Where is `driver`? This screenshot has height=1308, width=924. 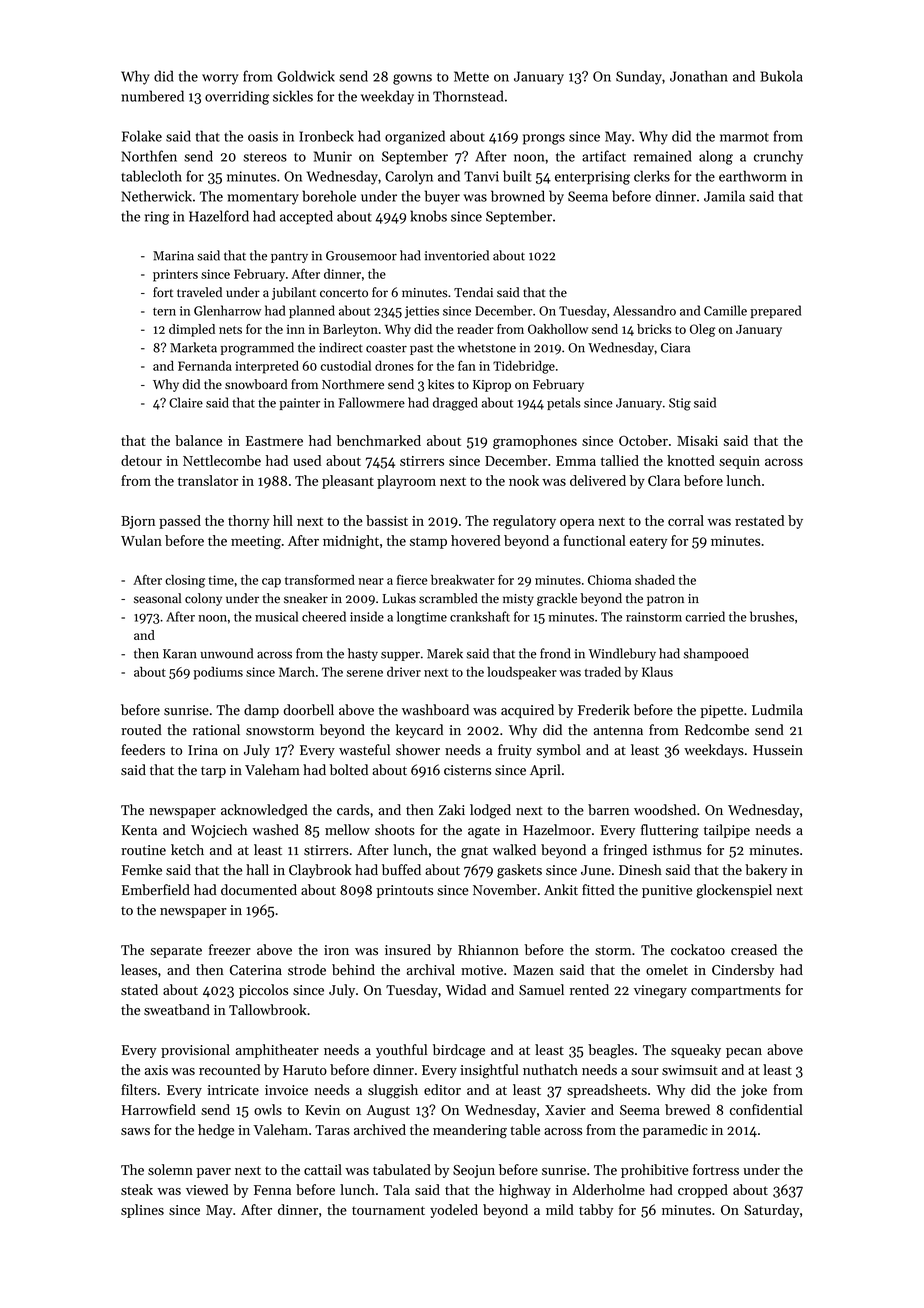
driver is located at coordinates (404, 672).
